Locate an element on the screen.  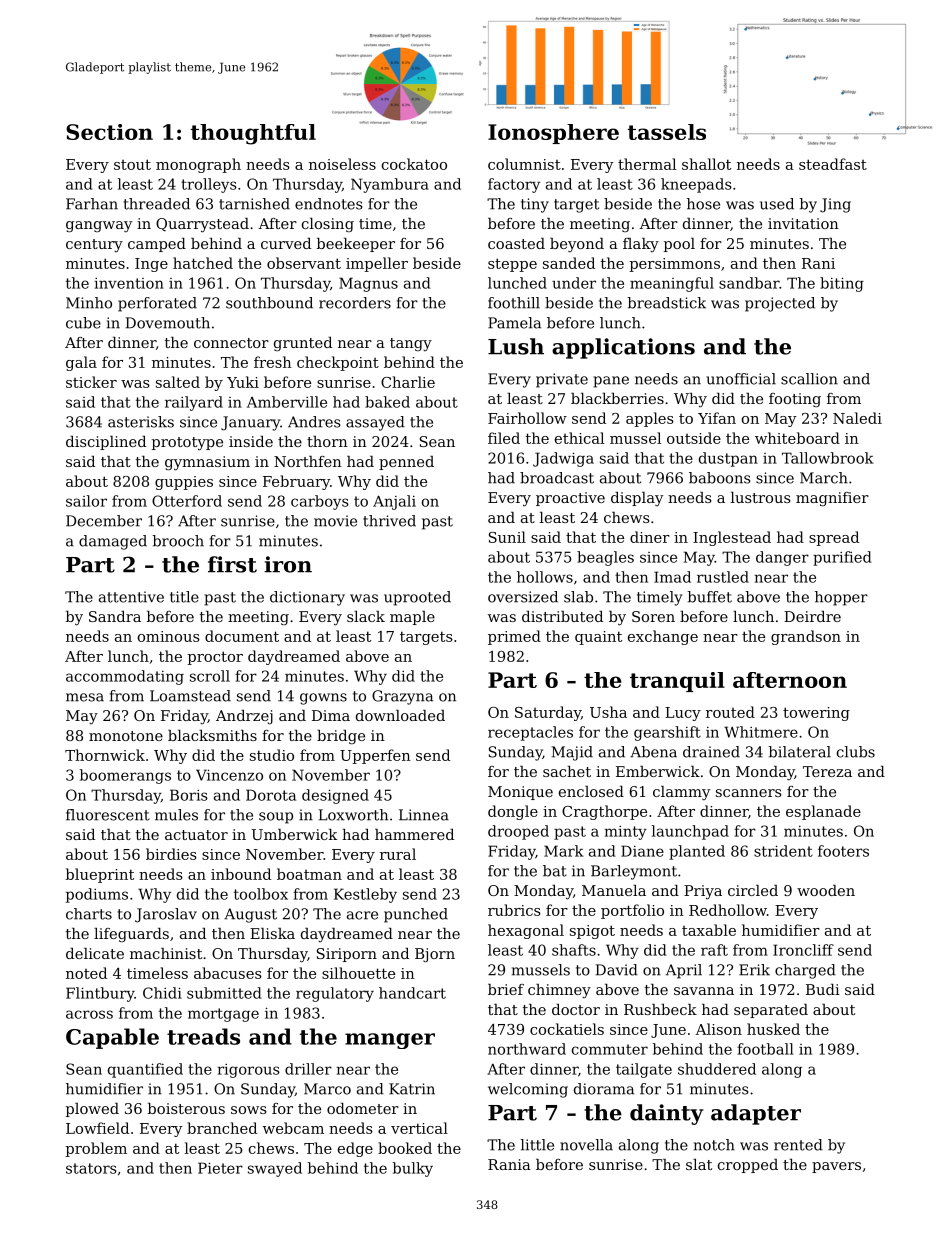
Lush is located at coordinates (516, 346).
